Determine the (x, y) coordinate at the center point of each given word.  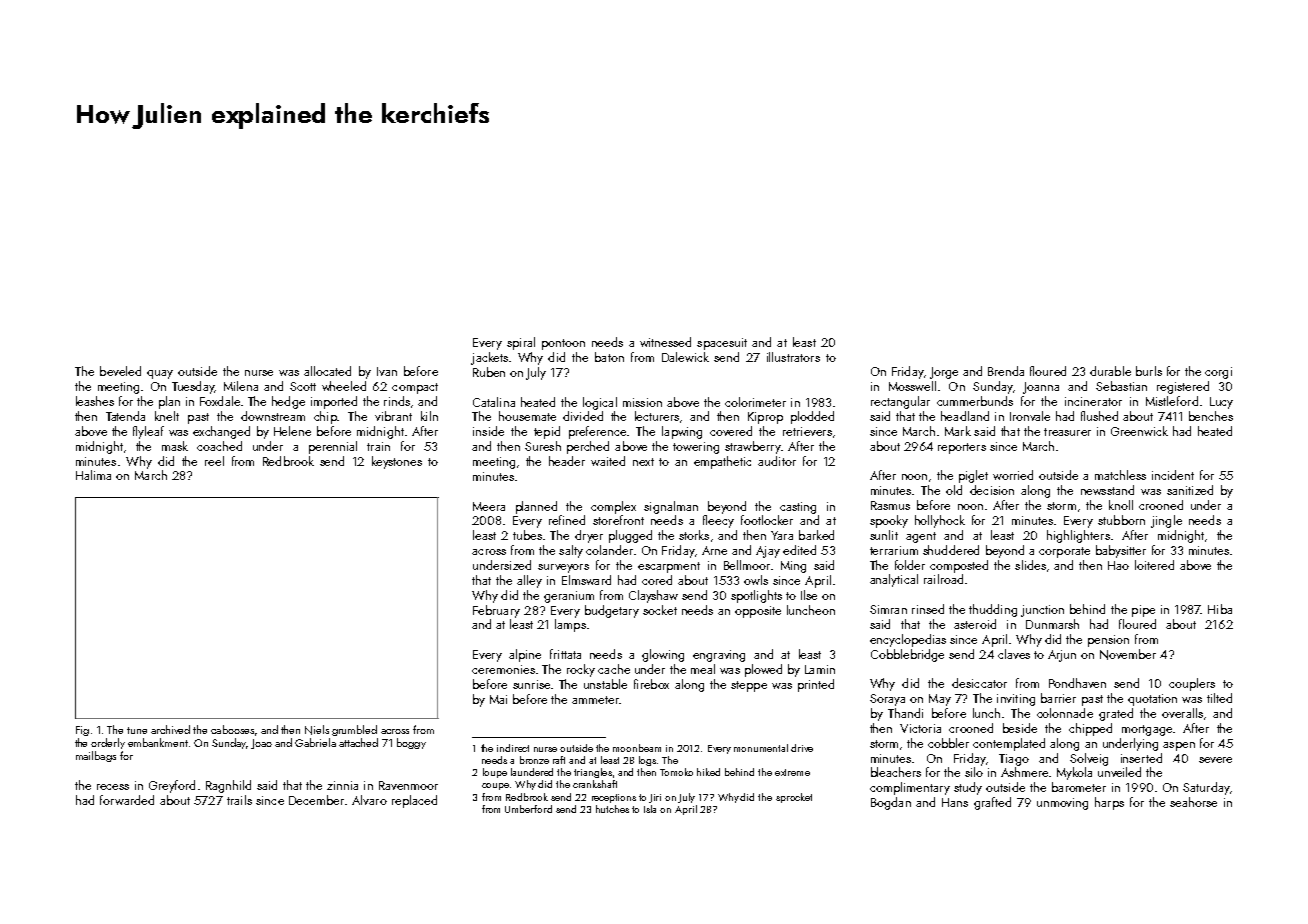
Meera (489, 506)
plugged (630, 536)
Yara (782, 535)
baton (609, 357)
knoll (1121, 505)
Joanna (1041, 388)
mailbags (96, 756)
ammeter (595, 700)
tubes (527, 535)
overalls (1182, 713)
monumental (761, 748)
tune (137, 730)
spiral (521, 343)
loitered (1154, 565)
